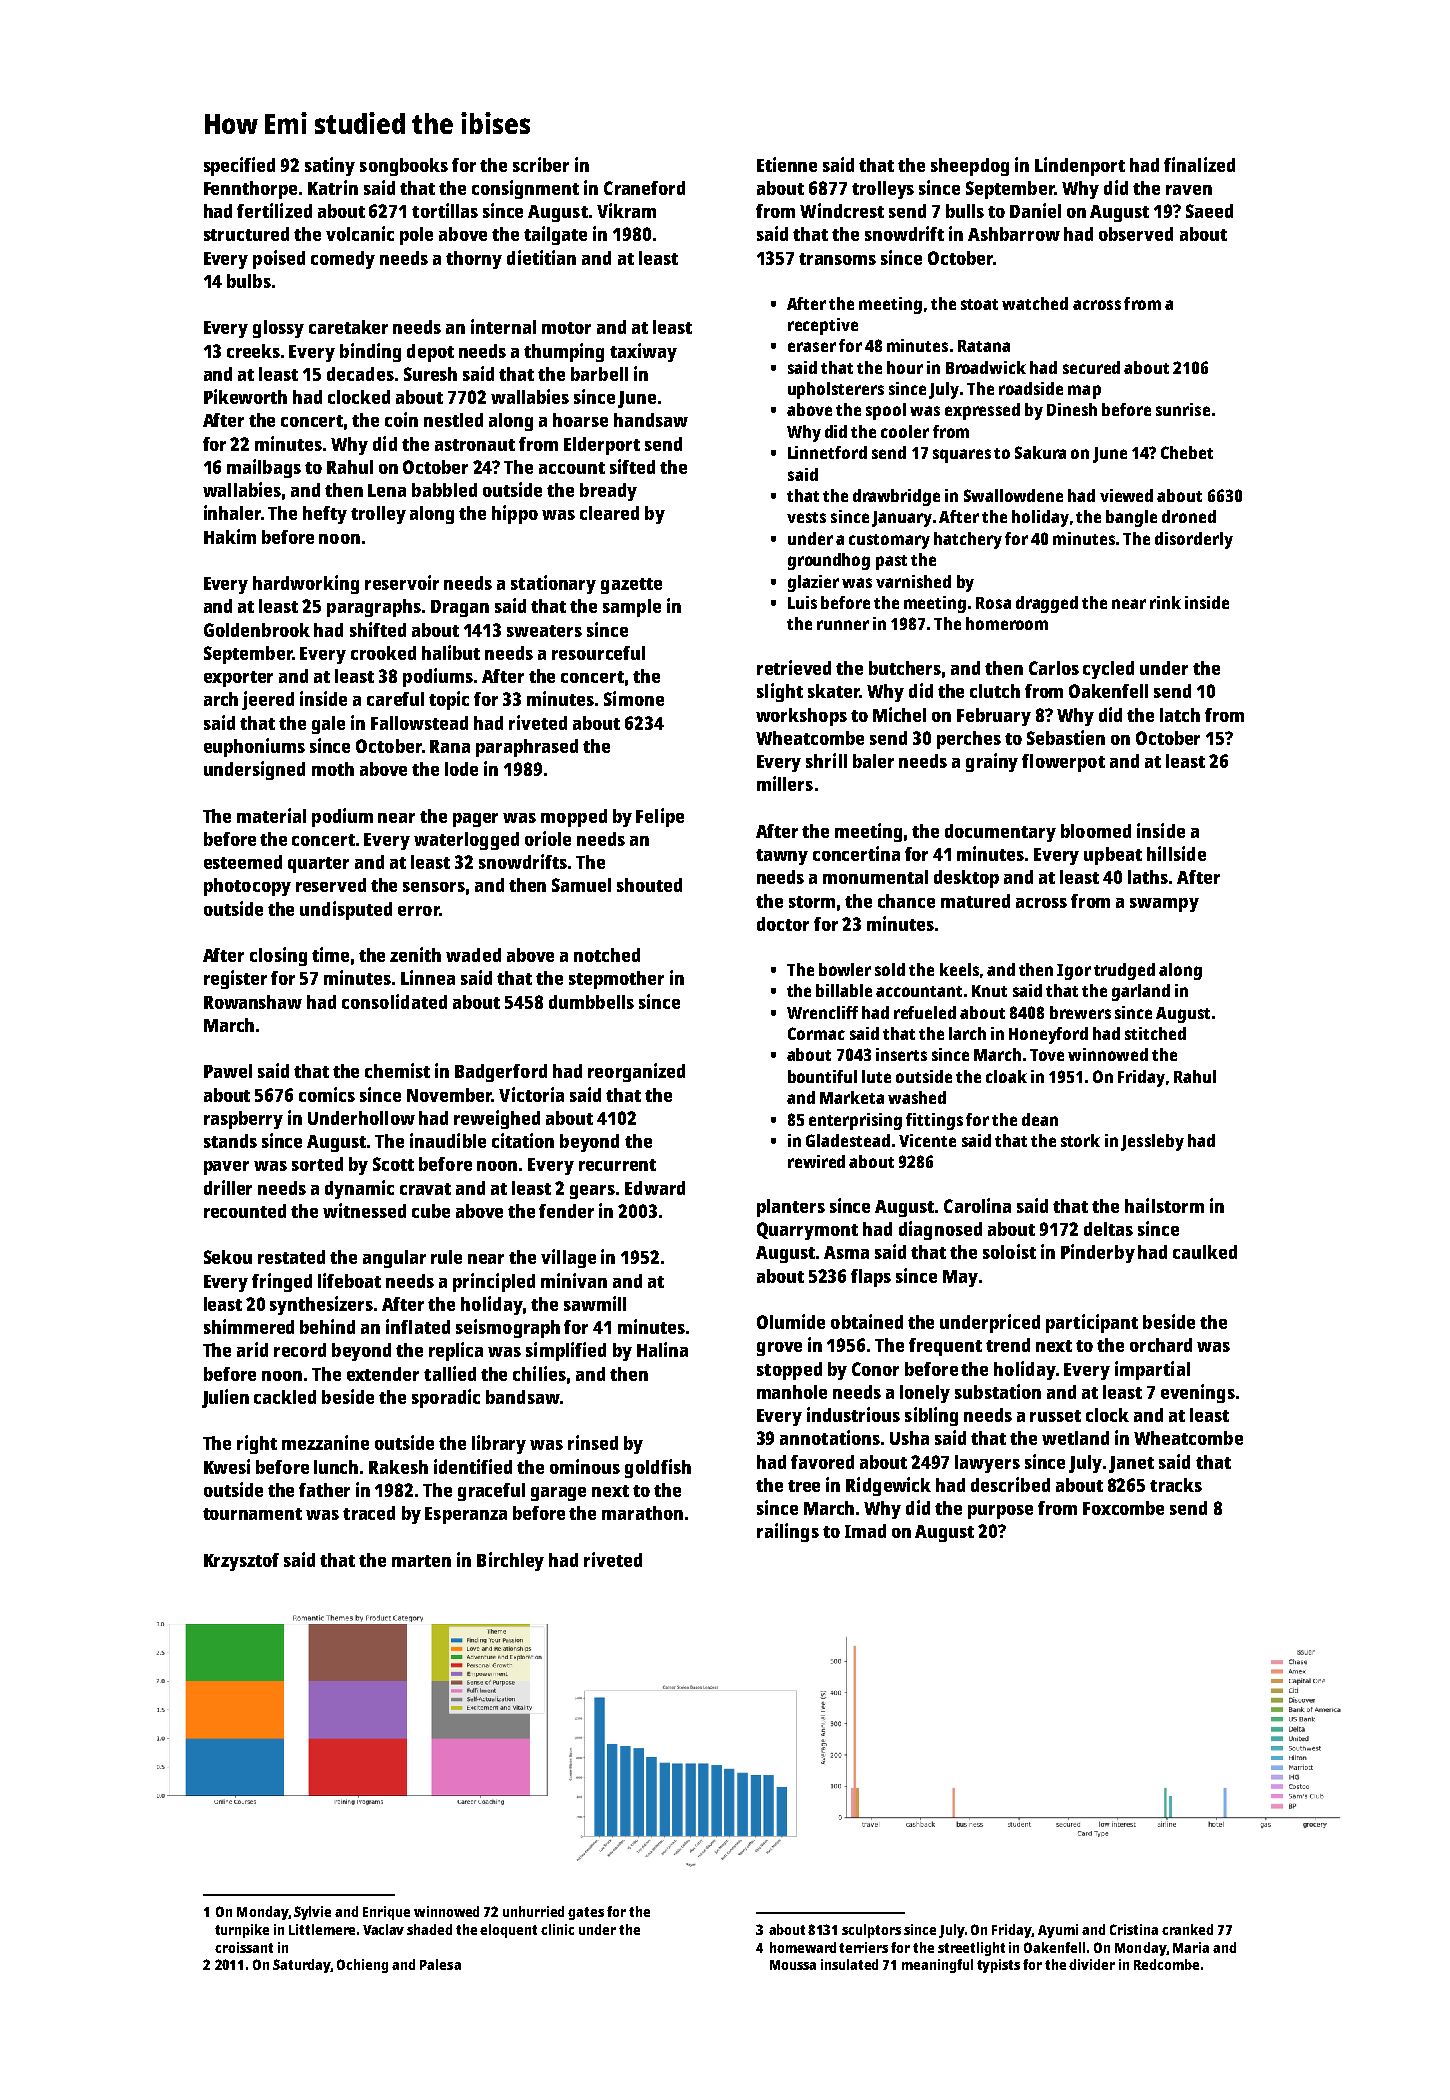 This image has height=2100, width=1450. Describe the element at coordinates (1080, 166) in the image. I see `Lindenport` at that location.
